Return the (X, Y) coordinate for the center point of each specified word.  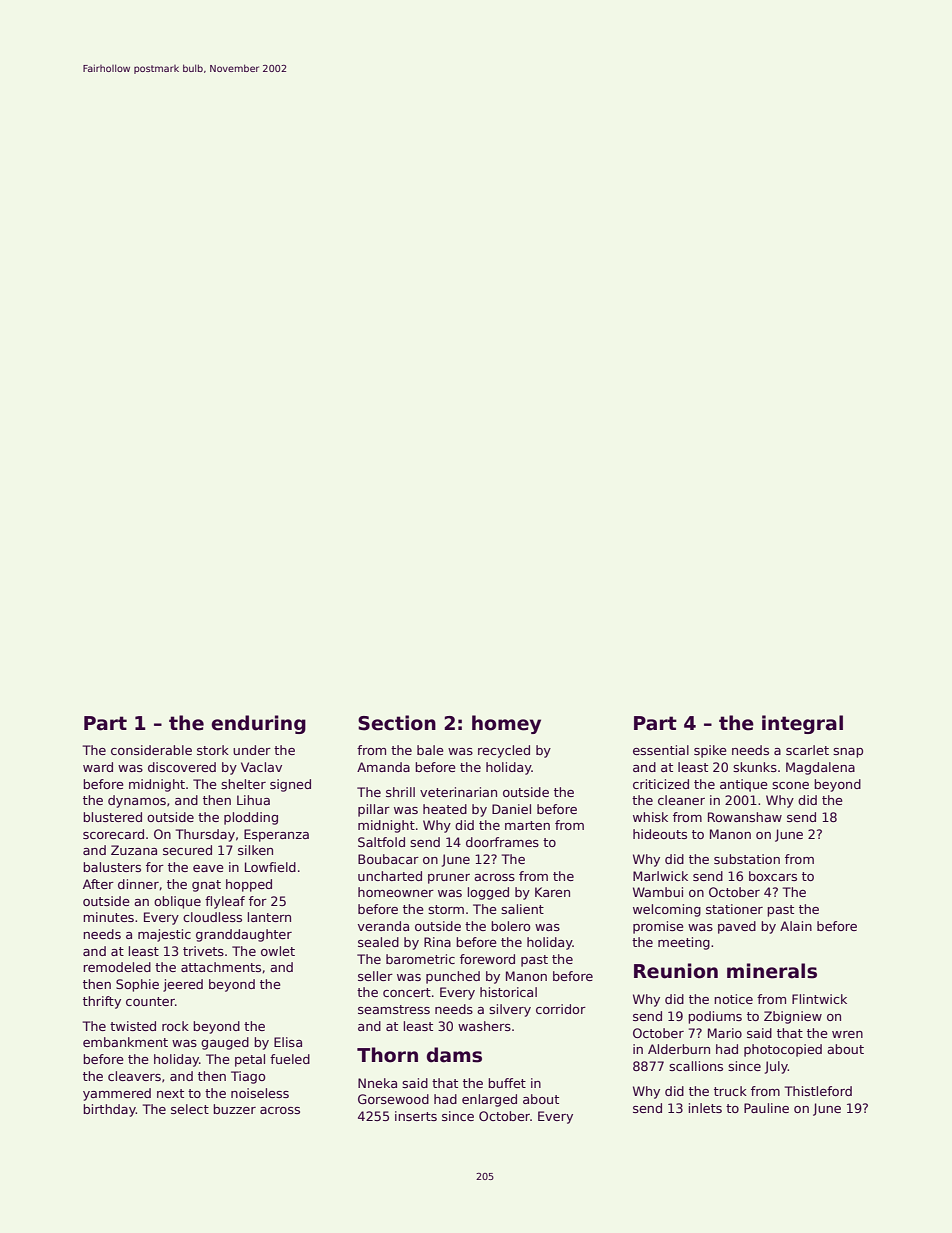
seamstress (394, 1009)
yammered (117, 1094)
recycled (504, 751)
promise (658, 927)
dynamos (137, 801)
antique (744, 785)
